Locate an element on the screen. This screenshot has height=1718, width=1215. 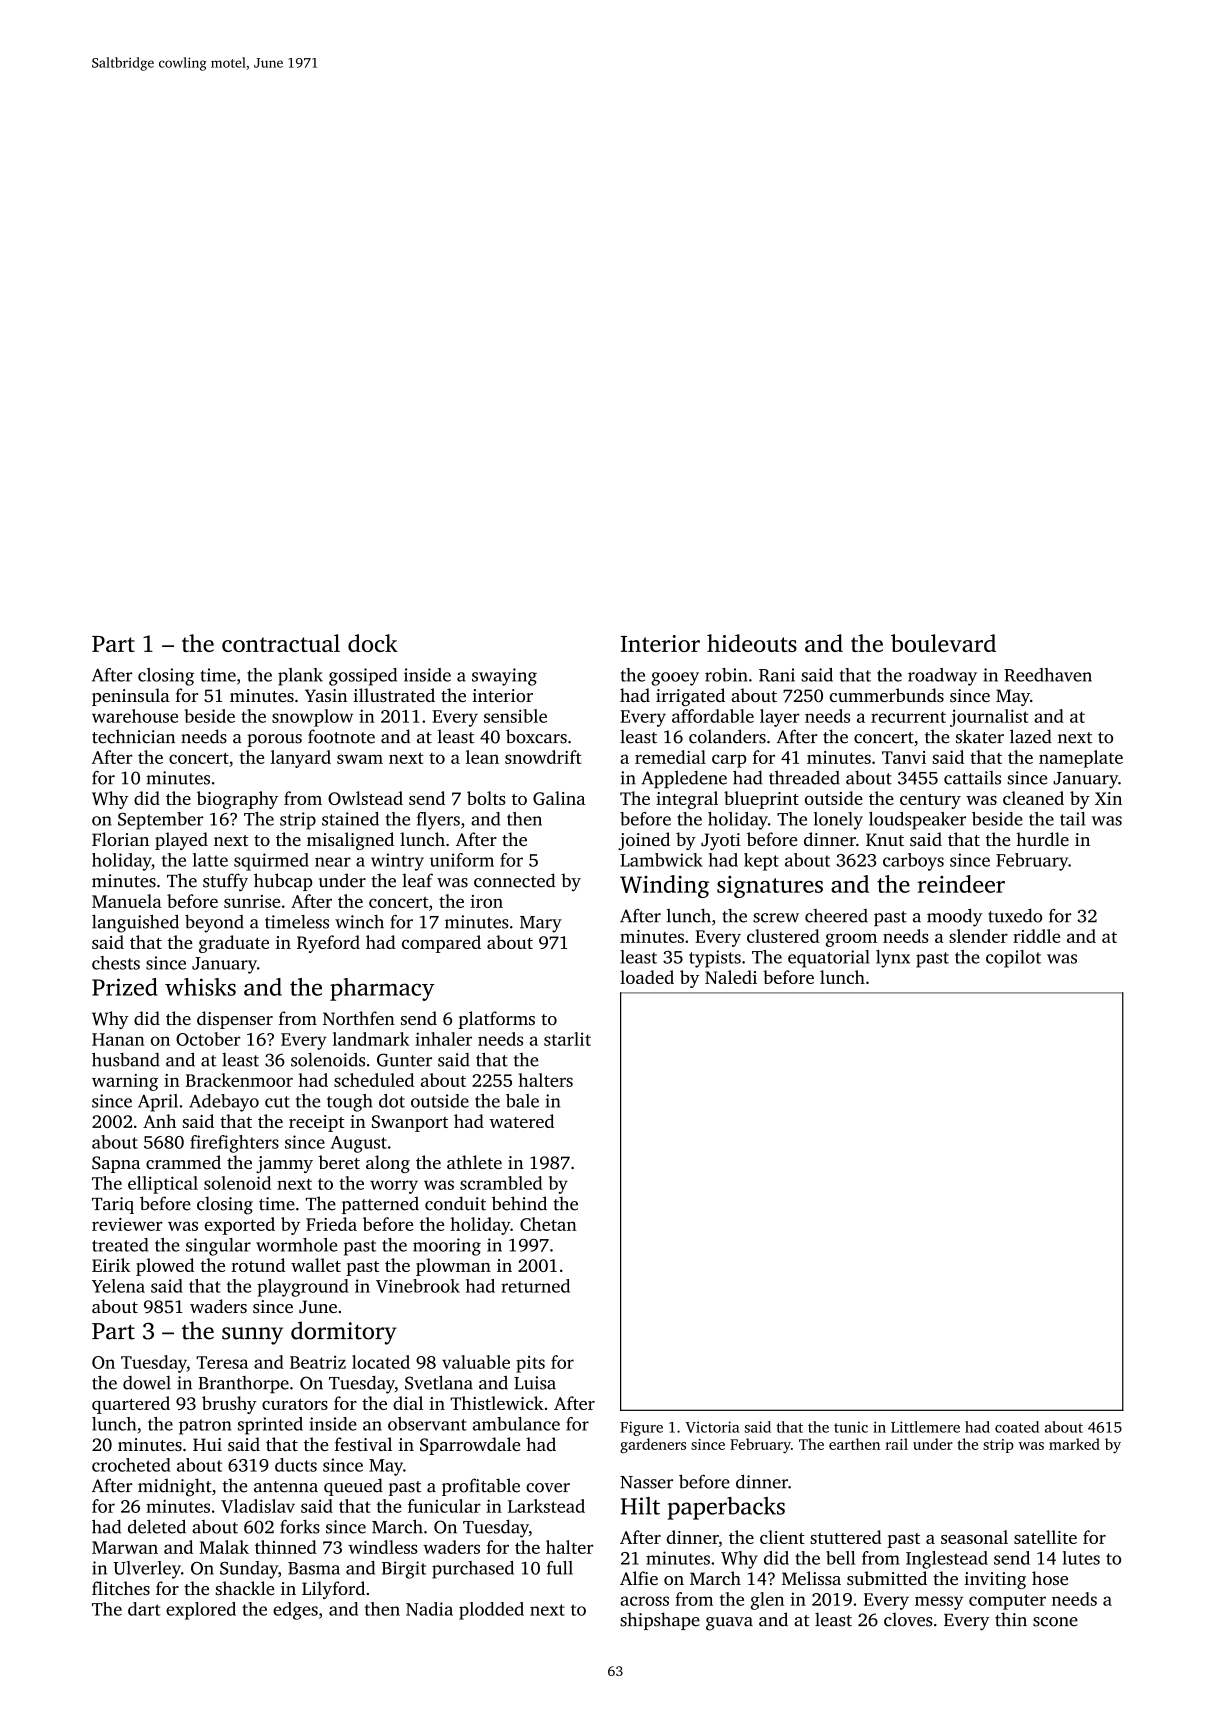
plowed is located at coordinates (165, 1267).
